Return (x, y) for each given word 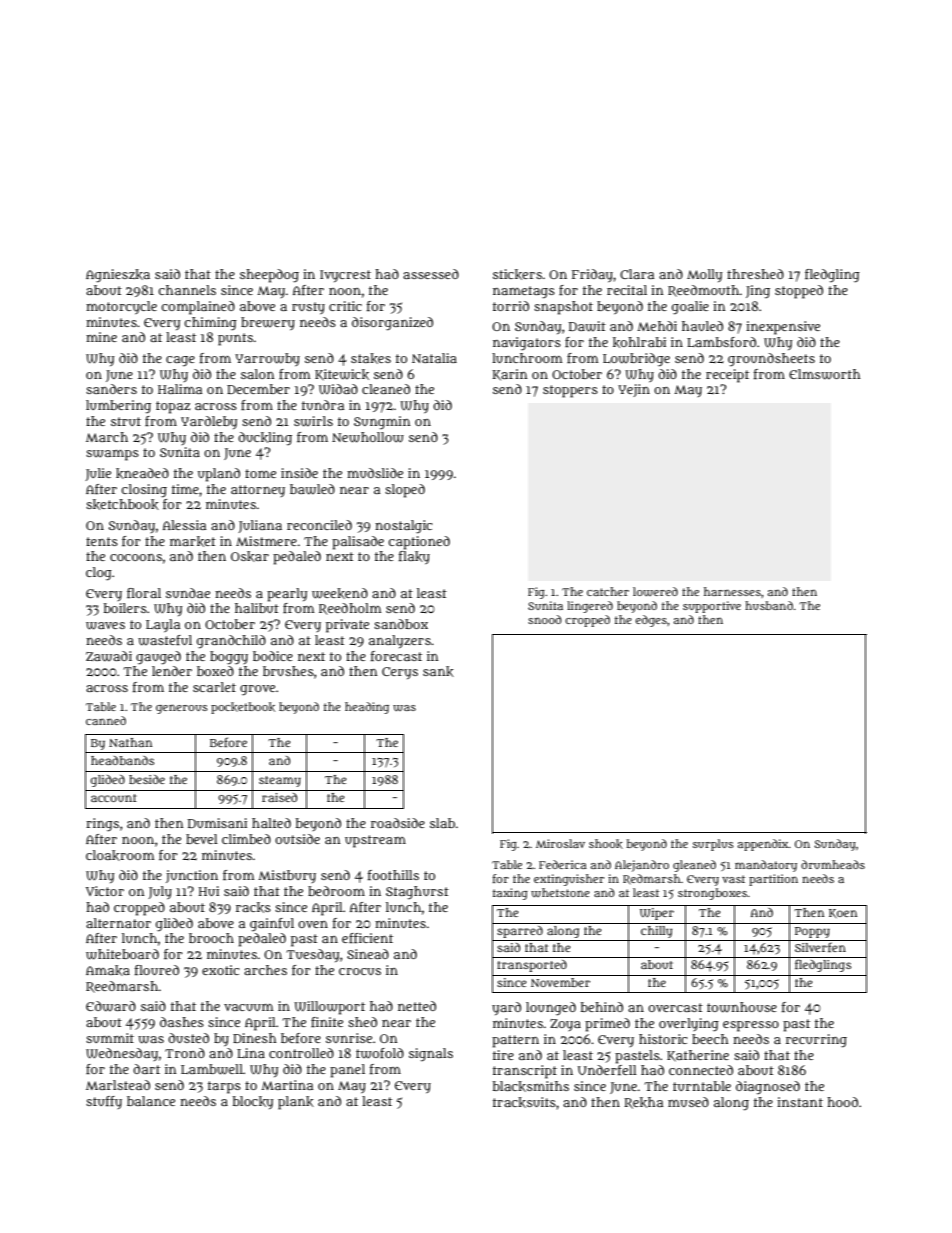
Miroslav (560, 843)
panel (347, 1071)
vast (733, 879)
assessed (431, 274)
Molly (705, 275)
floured (157, 970)
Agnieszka (118, 276)
